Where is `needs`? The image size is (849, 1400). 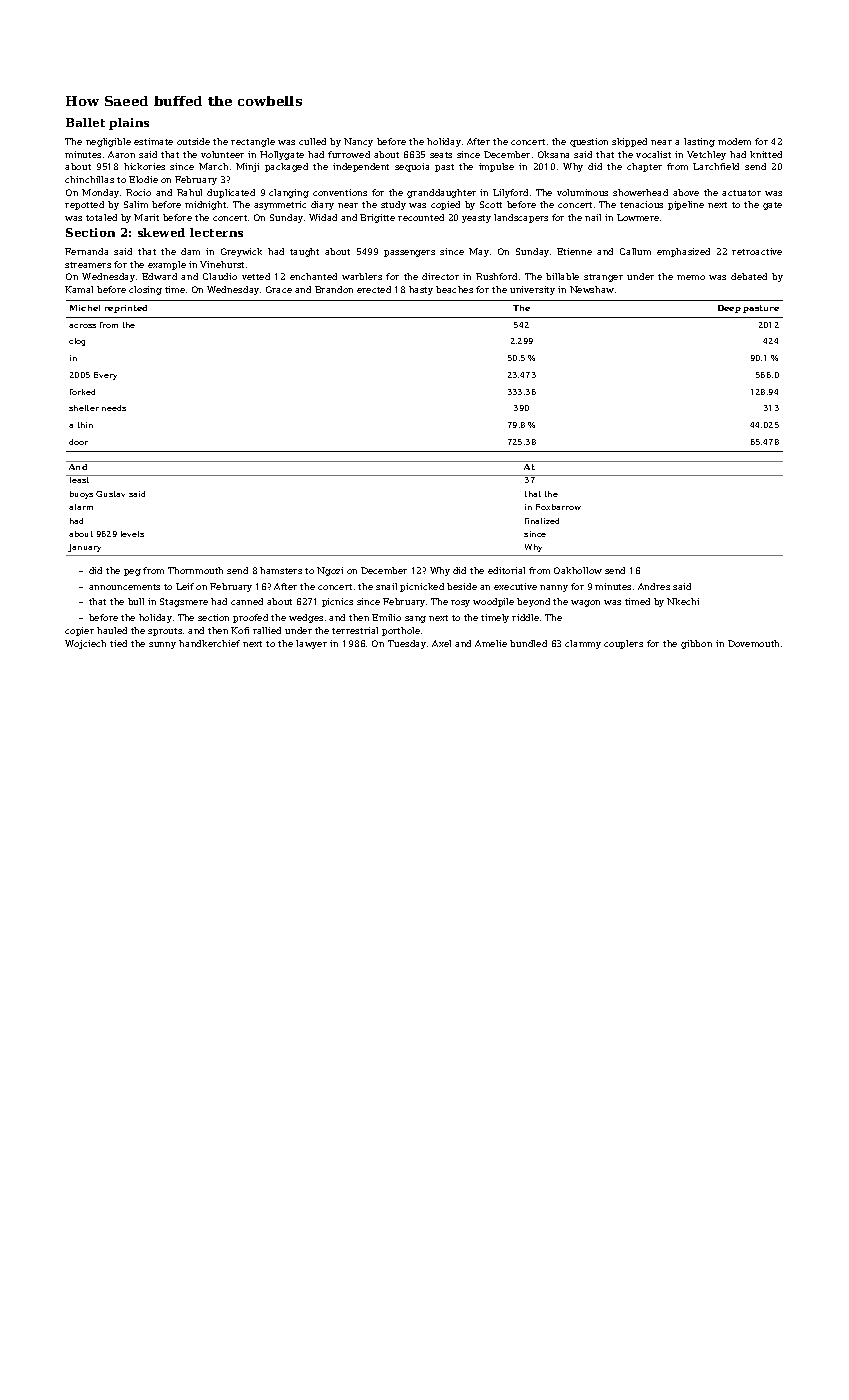
needs is located at coordinates (114, 408).
